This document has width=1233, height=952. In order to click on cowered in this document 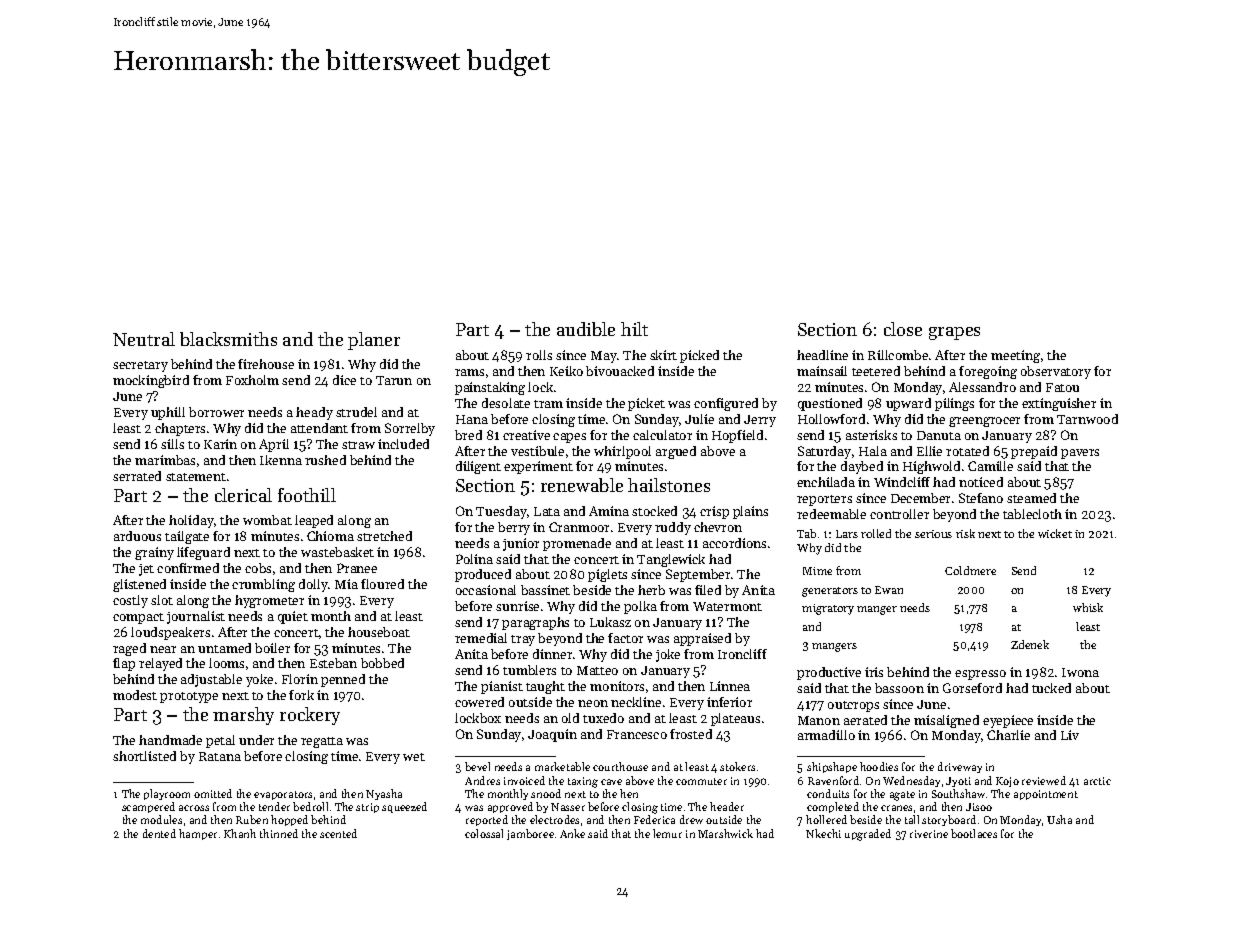, I will do `click(479, 702)`.
